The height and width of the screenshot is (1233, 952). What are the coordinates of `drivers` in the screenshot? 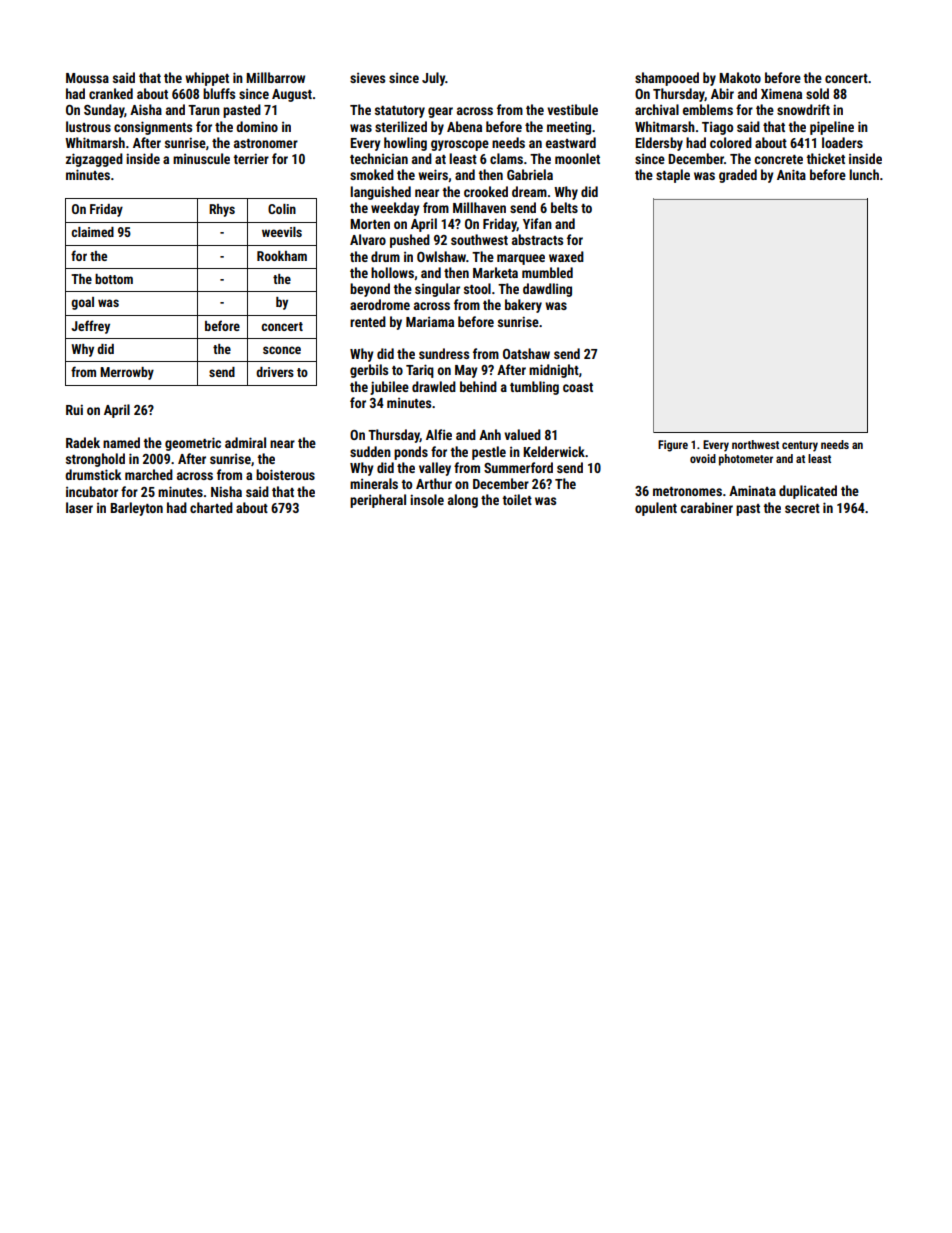 It's located at (275, 372).
